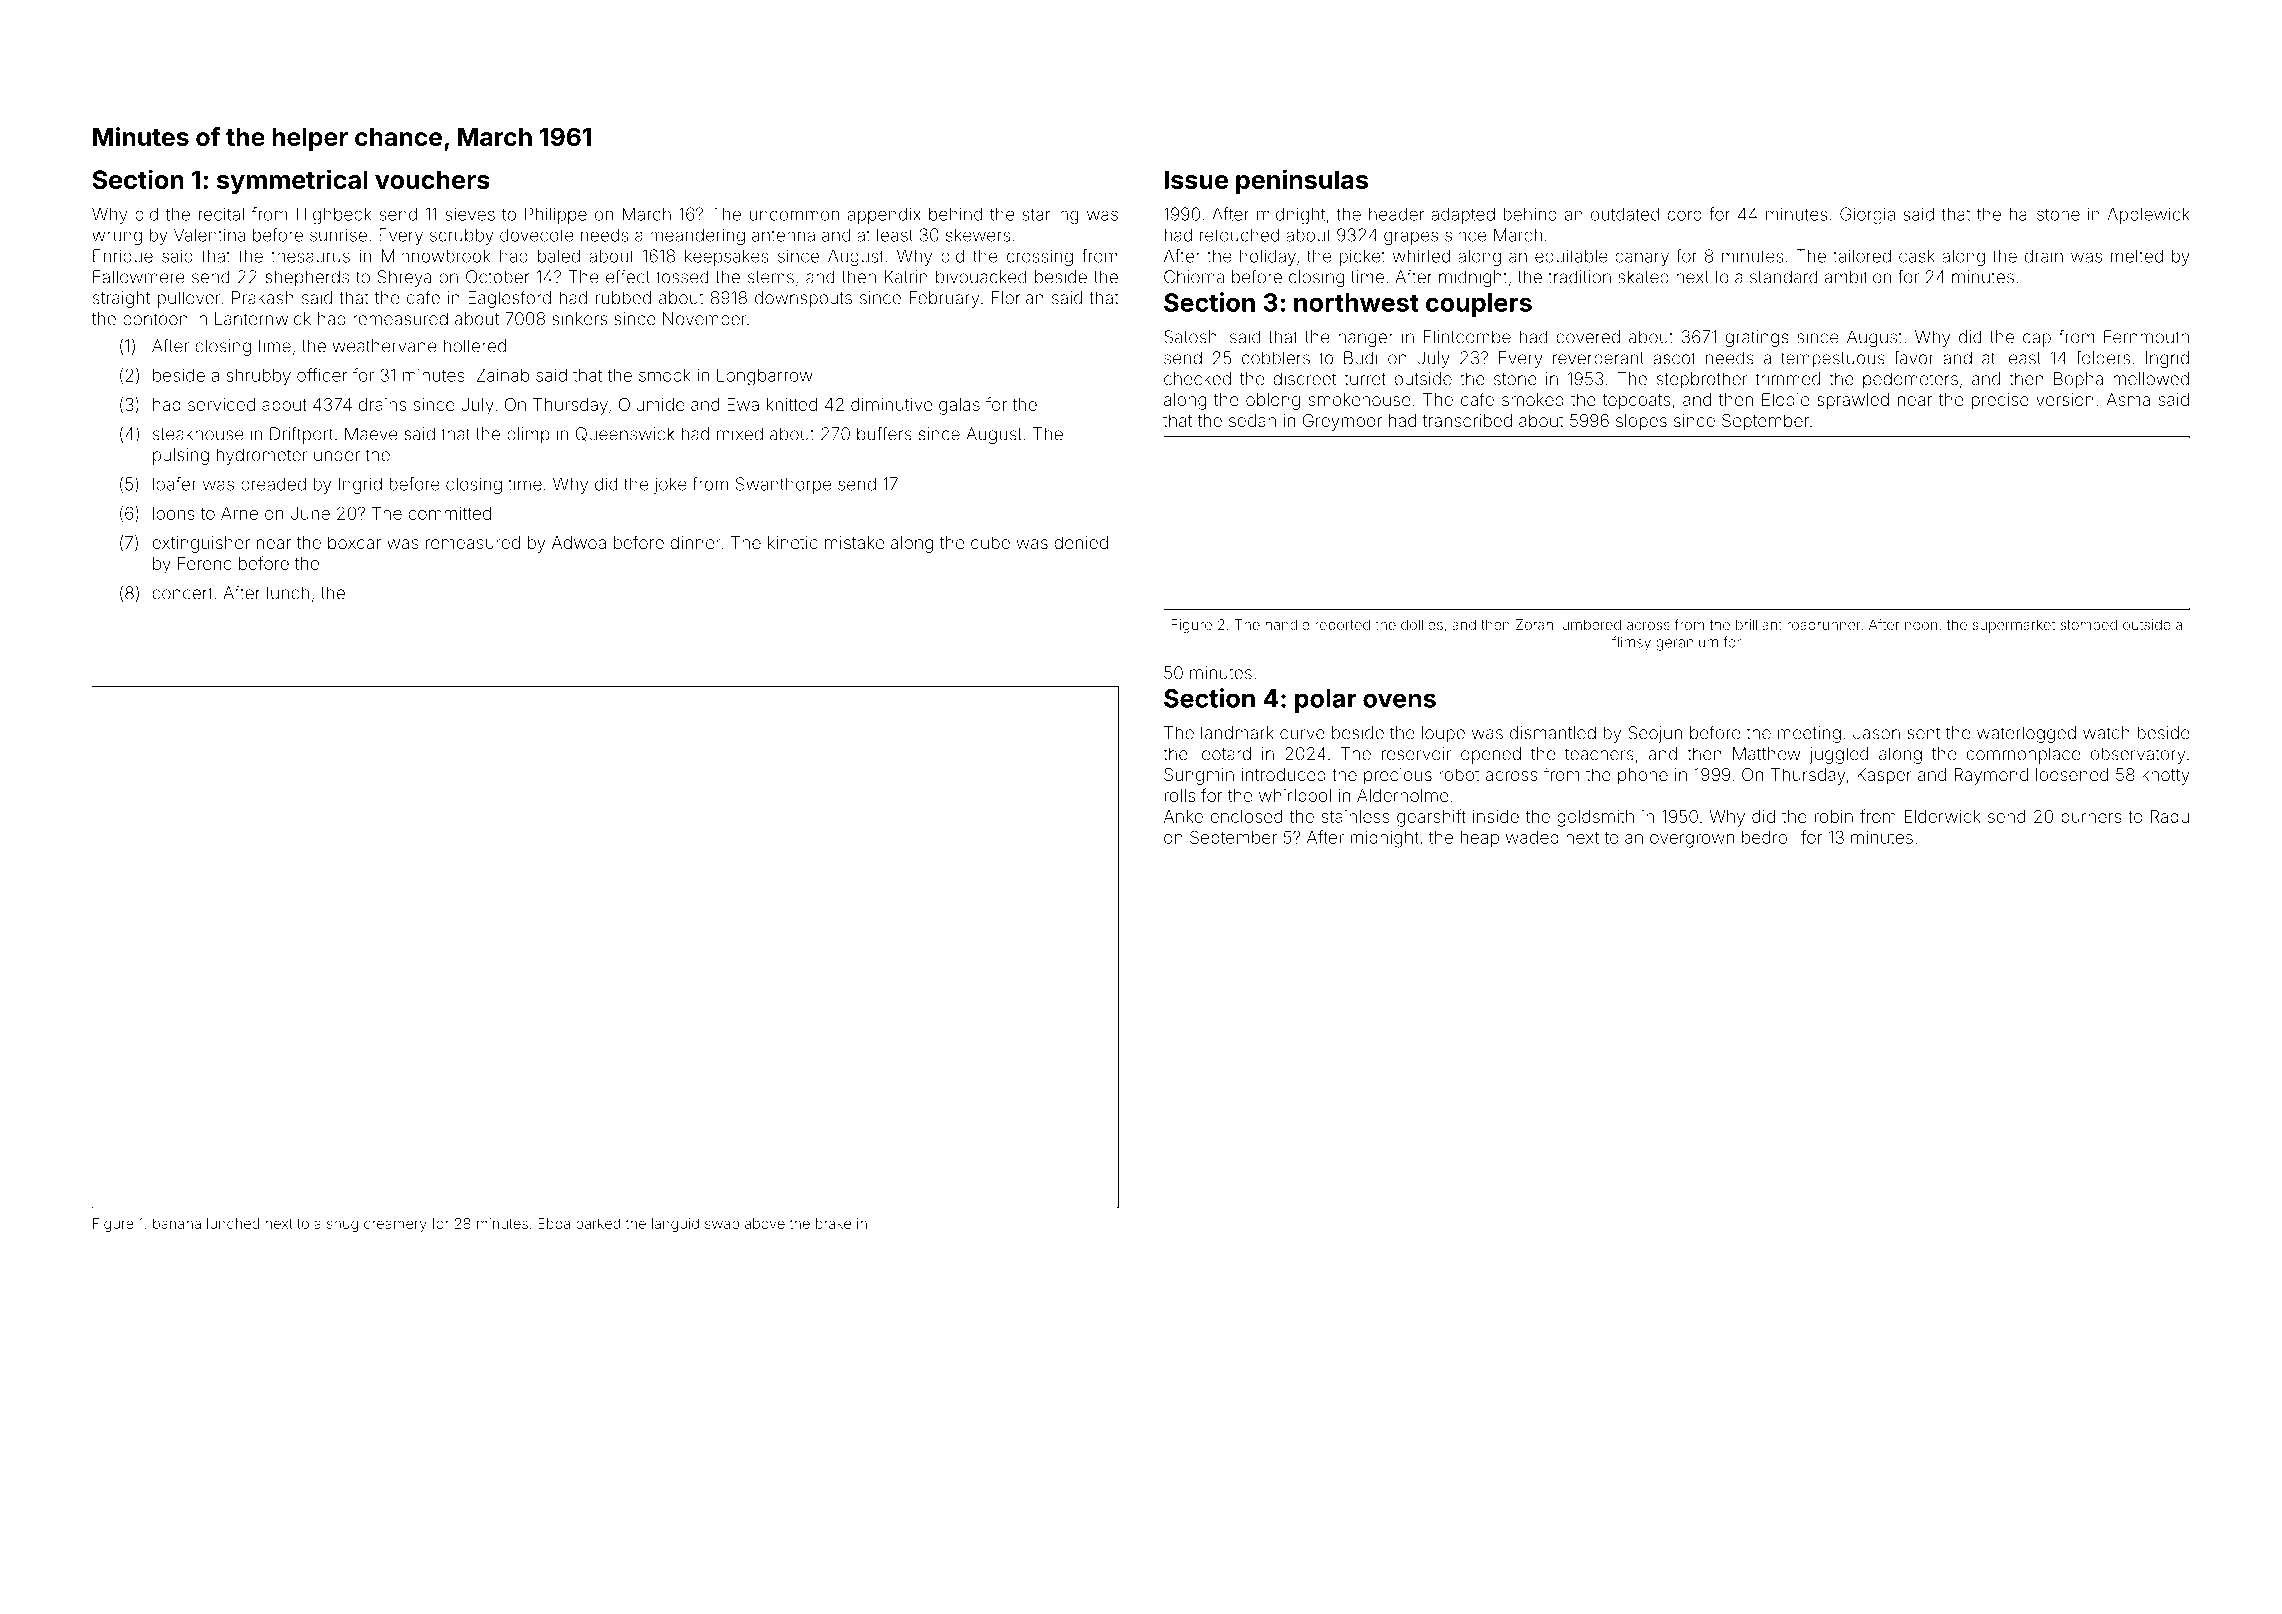  What do you see at coordinates (1356, 302) in the document?
I see `northwest` at bounding box center [1356, 302].
